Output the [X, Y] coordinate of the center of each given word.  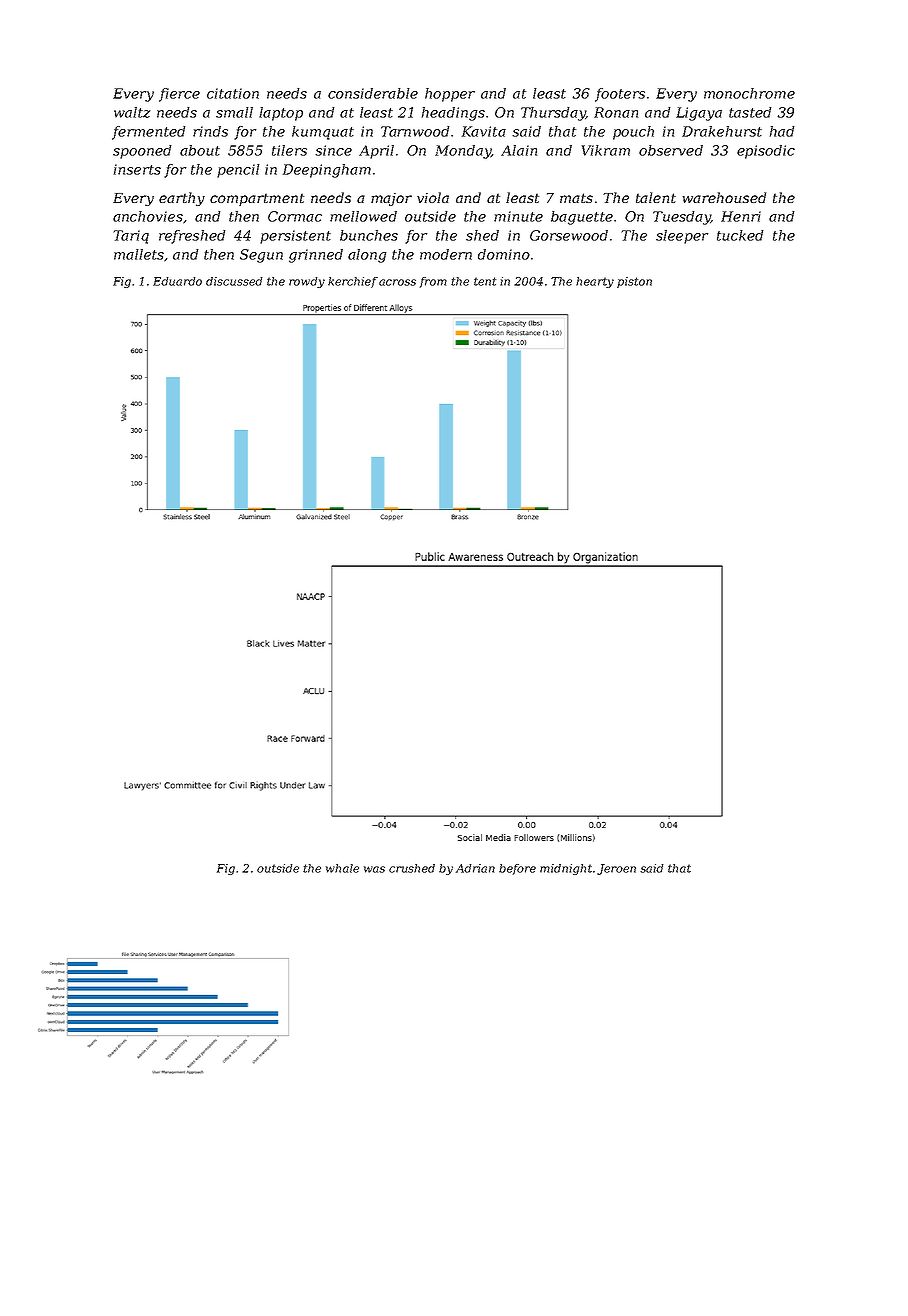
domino [504, 254]
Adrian [475, 868]
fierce [179, 95]
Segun [261, 256]
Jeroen [616, 869]
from [433, 282]
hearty [595, 282]
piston [634, 282]
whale [342, 868]
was [374, 869]
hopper [450, 95]
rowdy [307, 282]
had [782, 131]
